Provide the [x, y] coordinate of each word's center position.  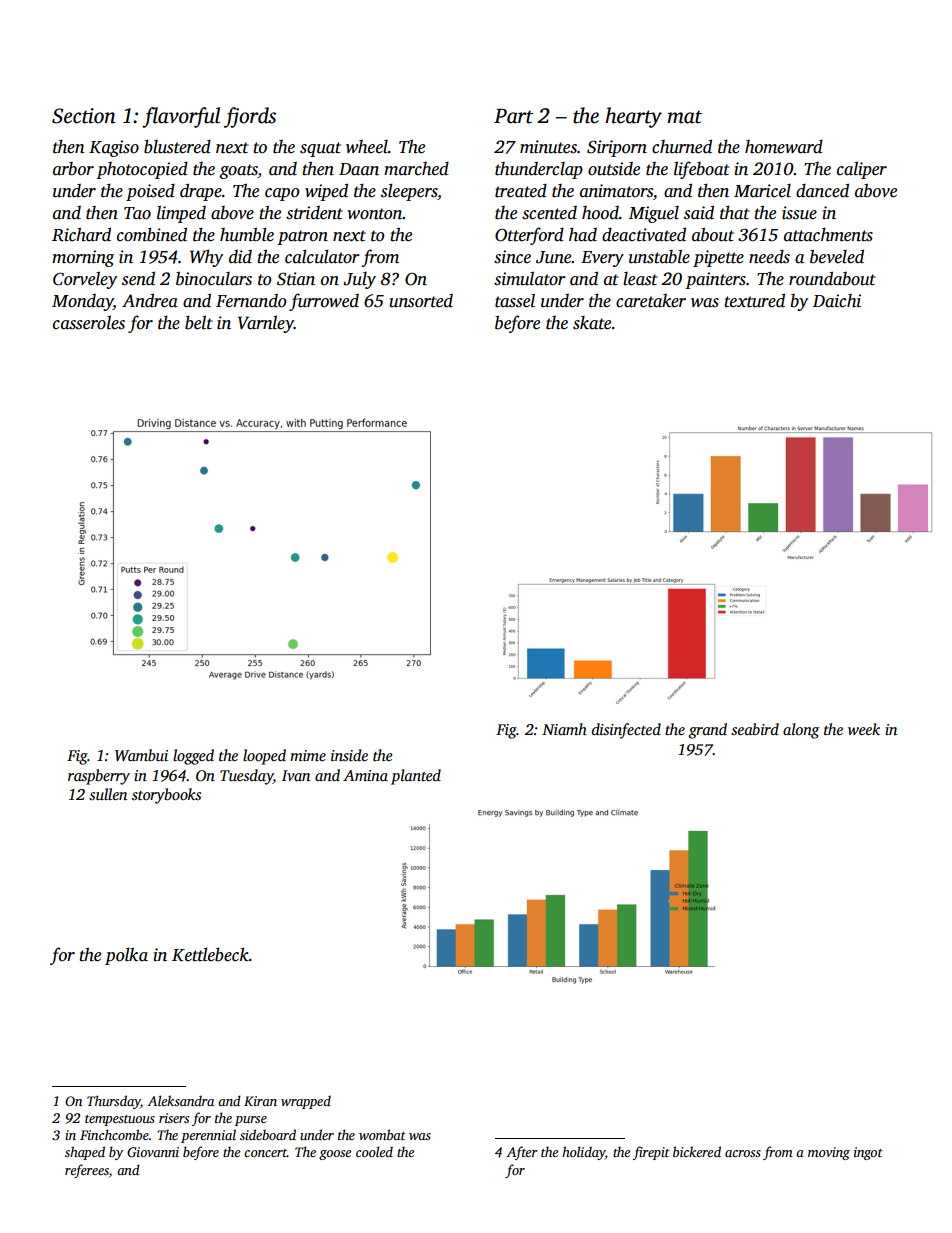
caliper [862, 170]
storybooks [166, 796]
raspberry [99, 777]
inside [349, 755]
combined [152, 234]
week [864, 729]
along [801, 731]
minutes [548, 147]
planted [416, 777]
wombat [382, 1134]
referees [87, 1171]
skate [592, 323]
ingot [868, 1153]
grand [708, 731]
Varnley [266, 324]
